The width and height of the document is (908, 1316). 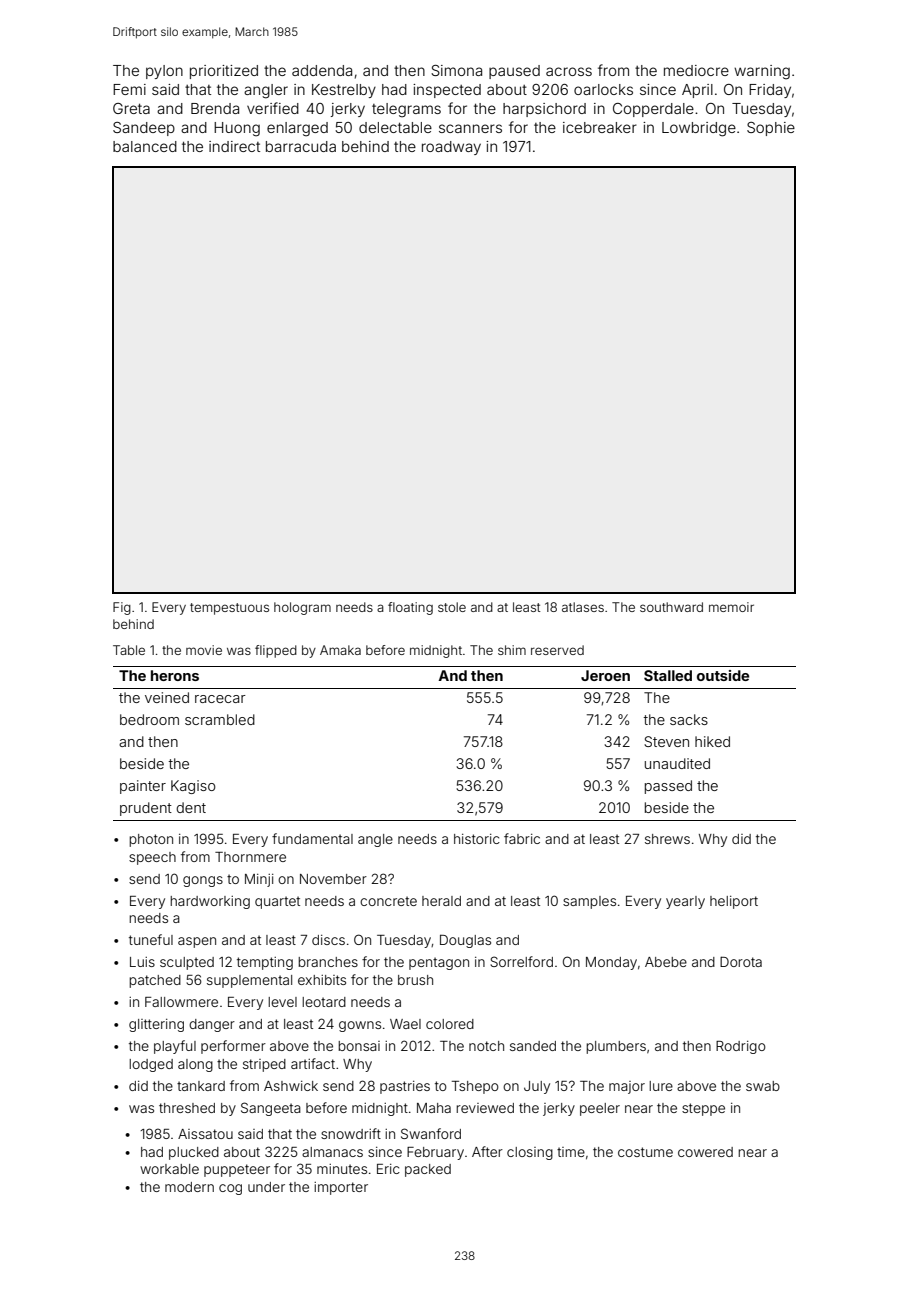 What do you see at coordinates (234, 146) in the document?
I see `indirect` at bounding box center [234, 146].
